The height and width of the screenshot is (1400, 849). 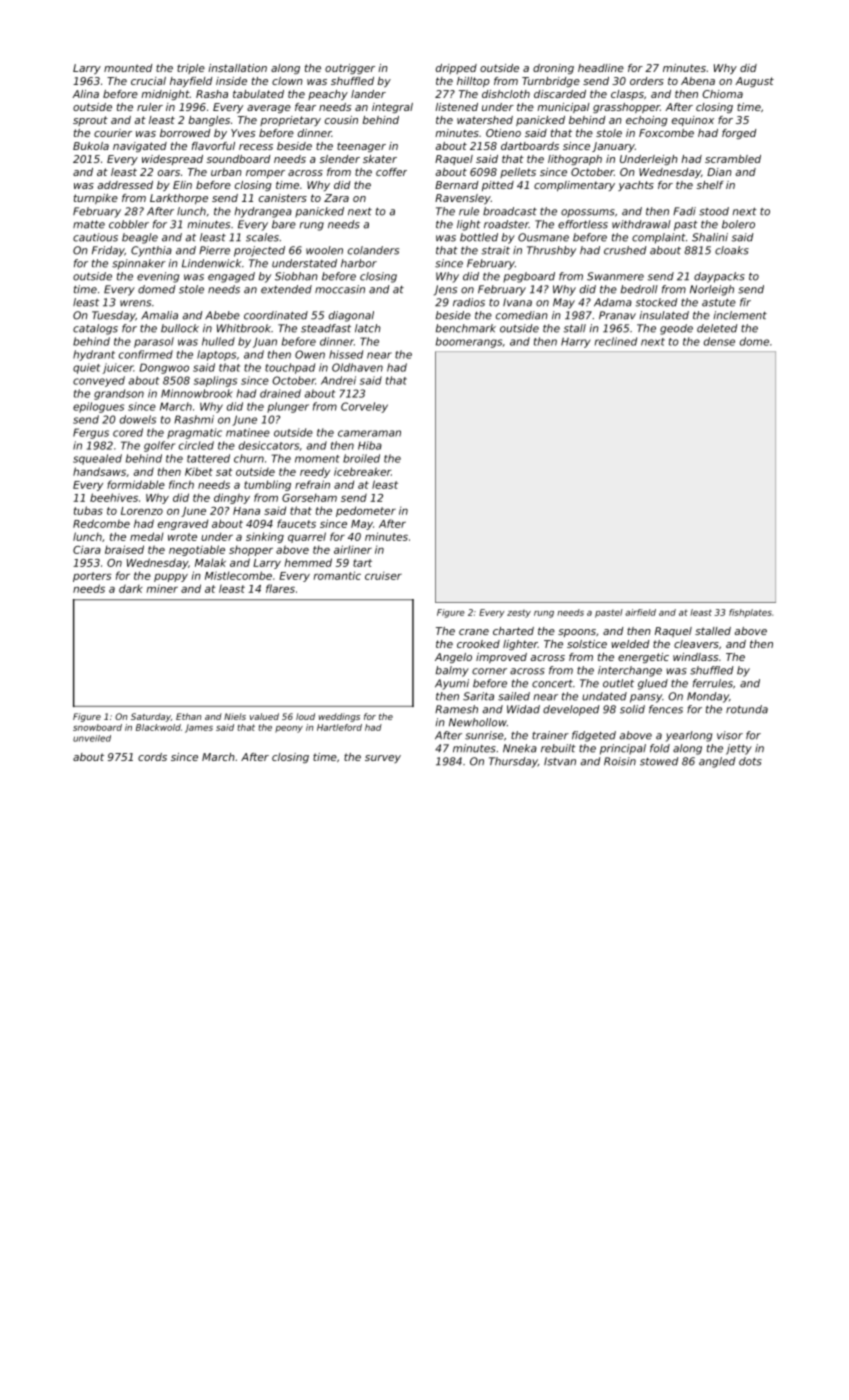 I want to click on cords, so click(x=152, y=757).
